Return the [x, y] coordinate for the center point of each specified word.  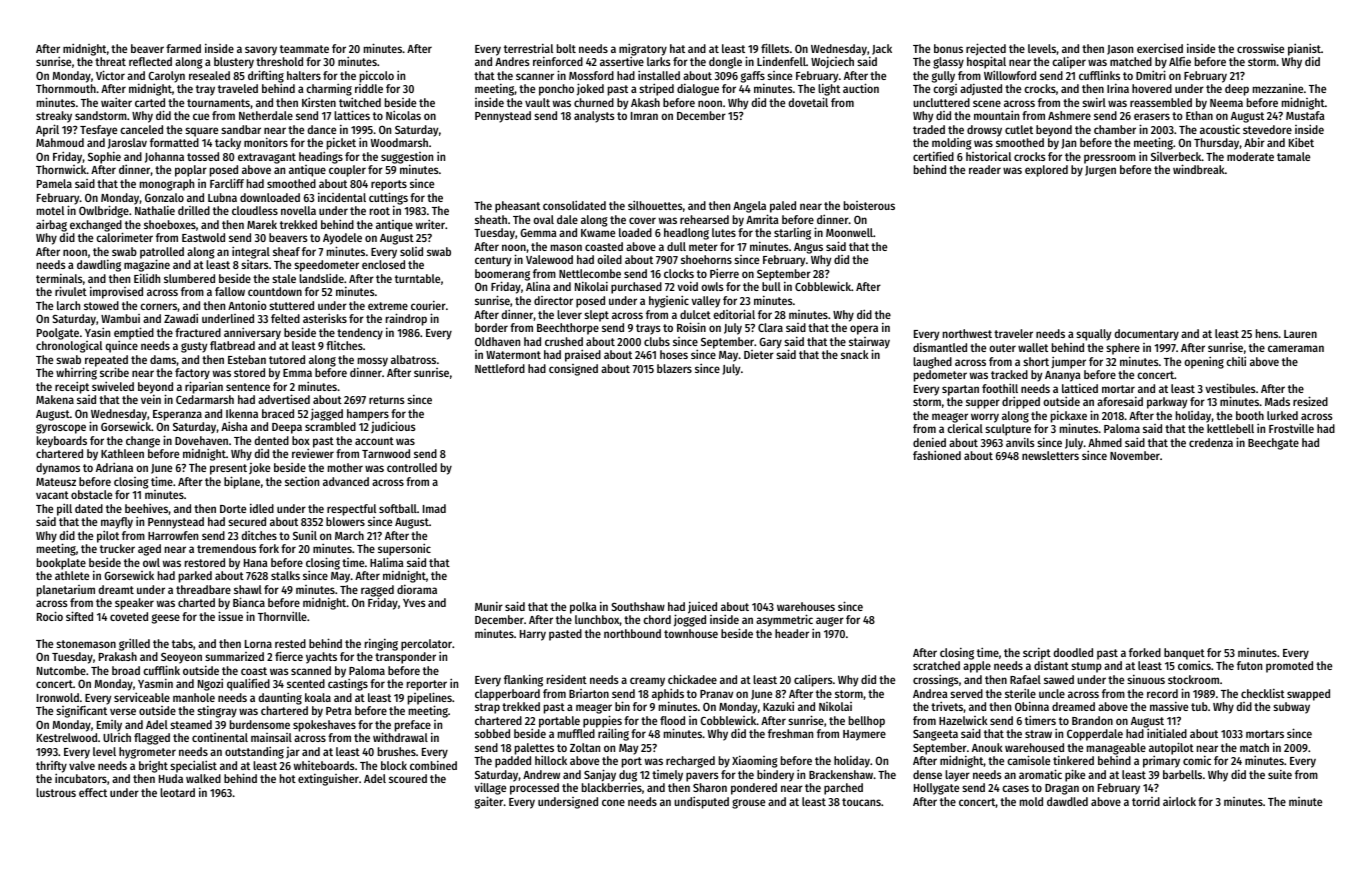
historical [988, 156]
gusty [194, 347]
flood [672, 720]
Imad [434, 508]
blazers [674, 368]
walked [203, 778]
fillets [775, 48]
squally [1093, 335]
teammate [304, 49]
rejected [986, 50]
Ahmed [1105, 442]
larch [68, 305]
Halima [387, 562]
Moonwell [849, 232]
